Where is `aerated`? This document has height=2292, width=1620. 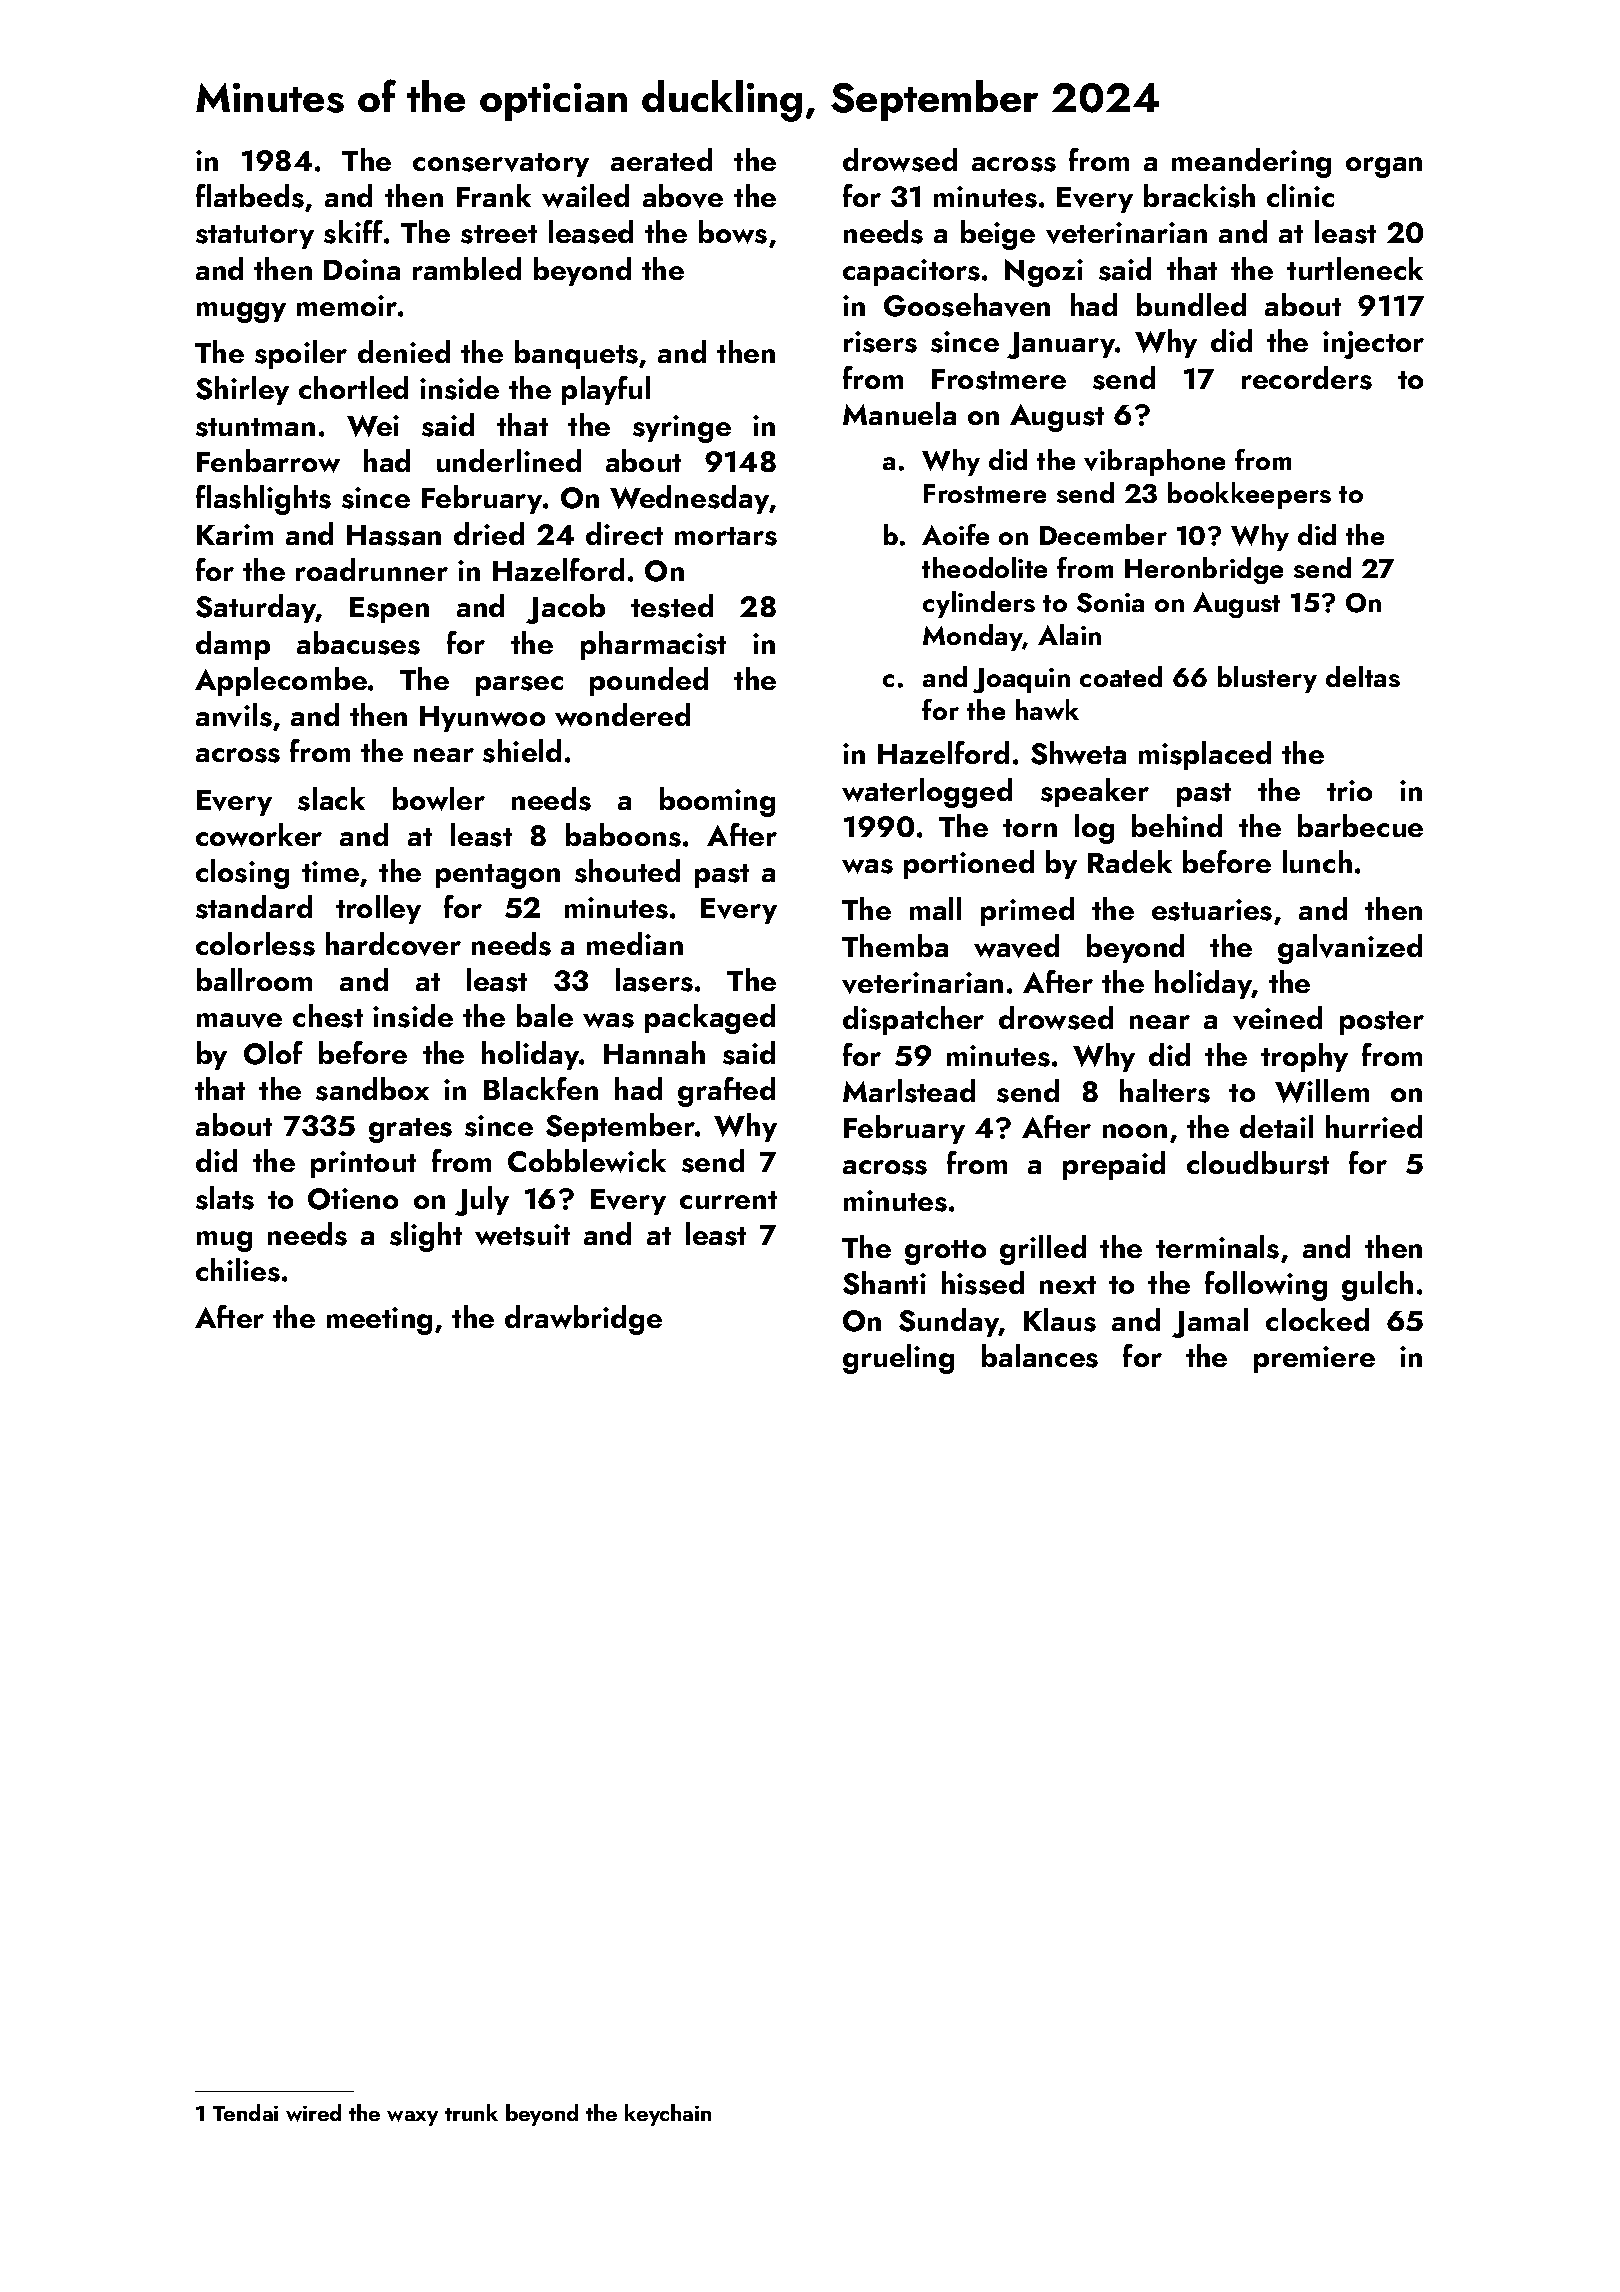
aerated is located at coordinates (661, 159).
